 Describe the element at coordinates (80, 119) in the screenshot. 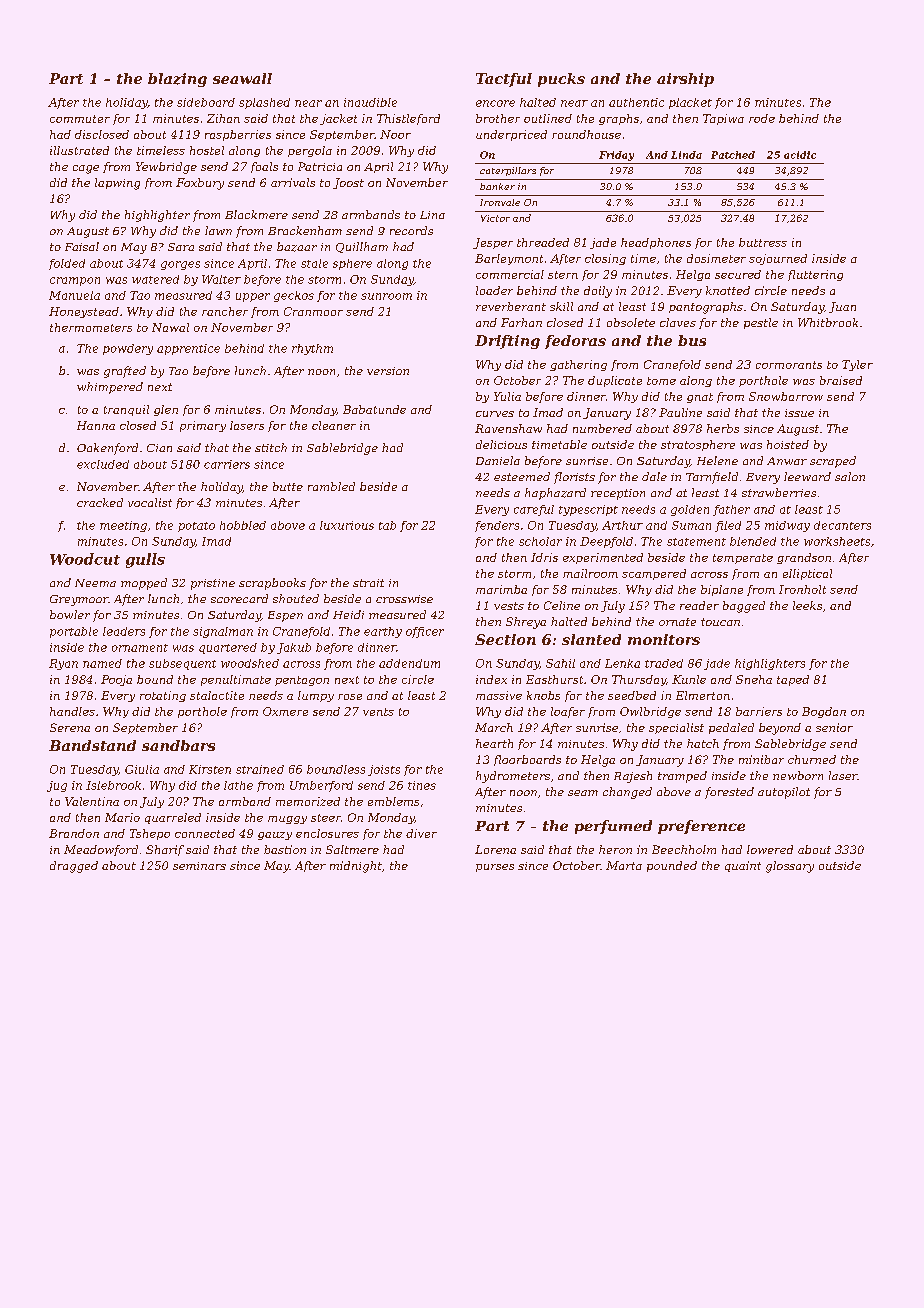

I see `commuter` at that location.
